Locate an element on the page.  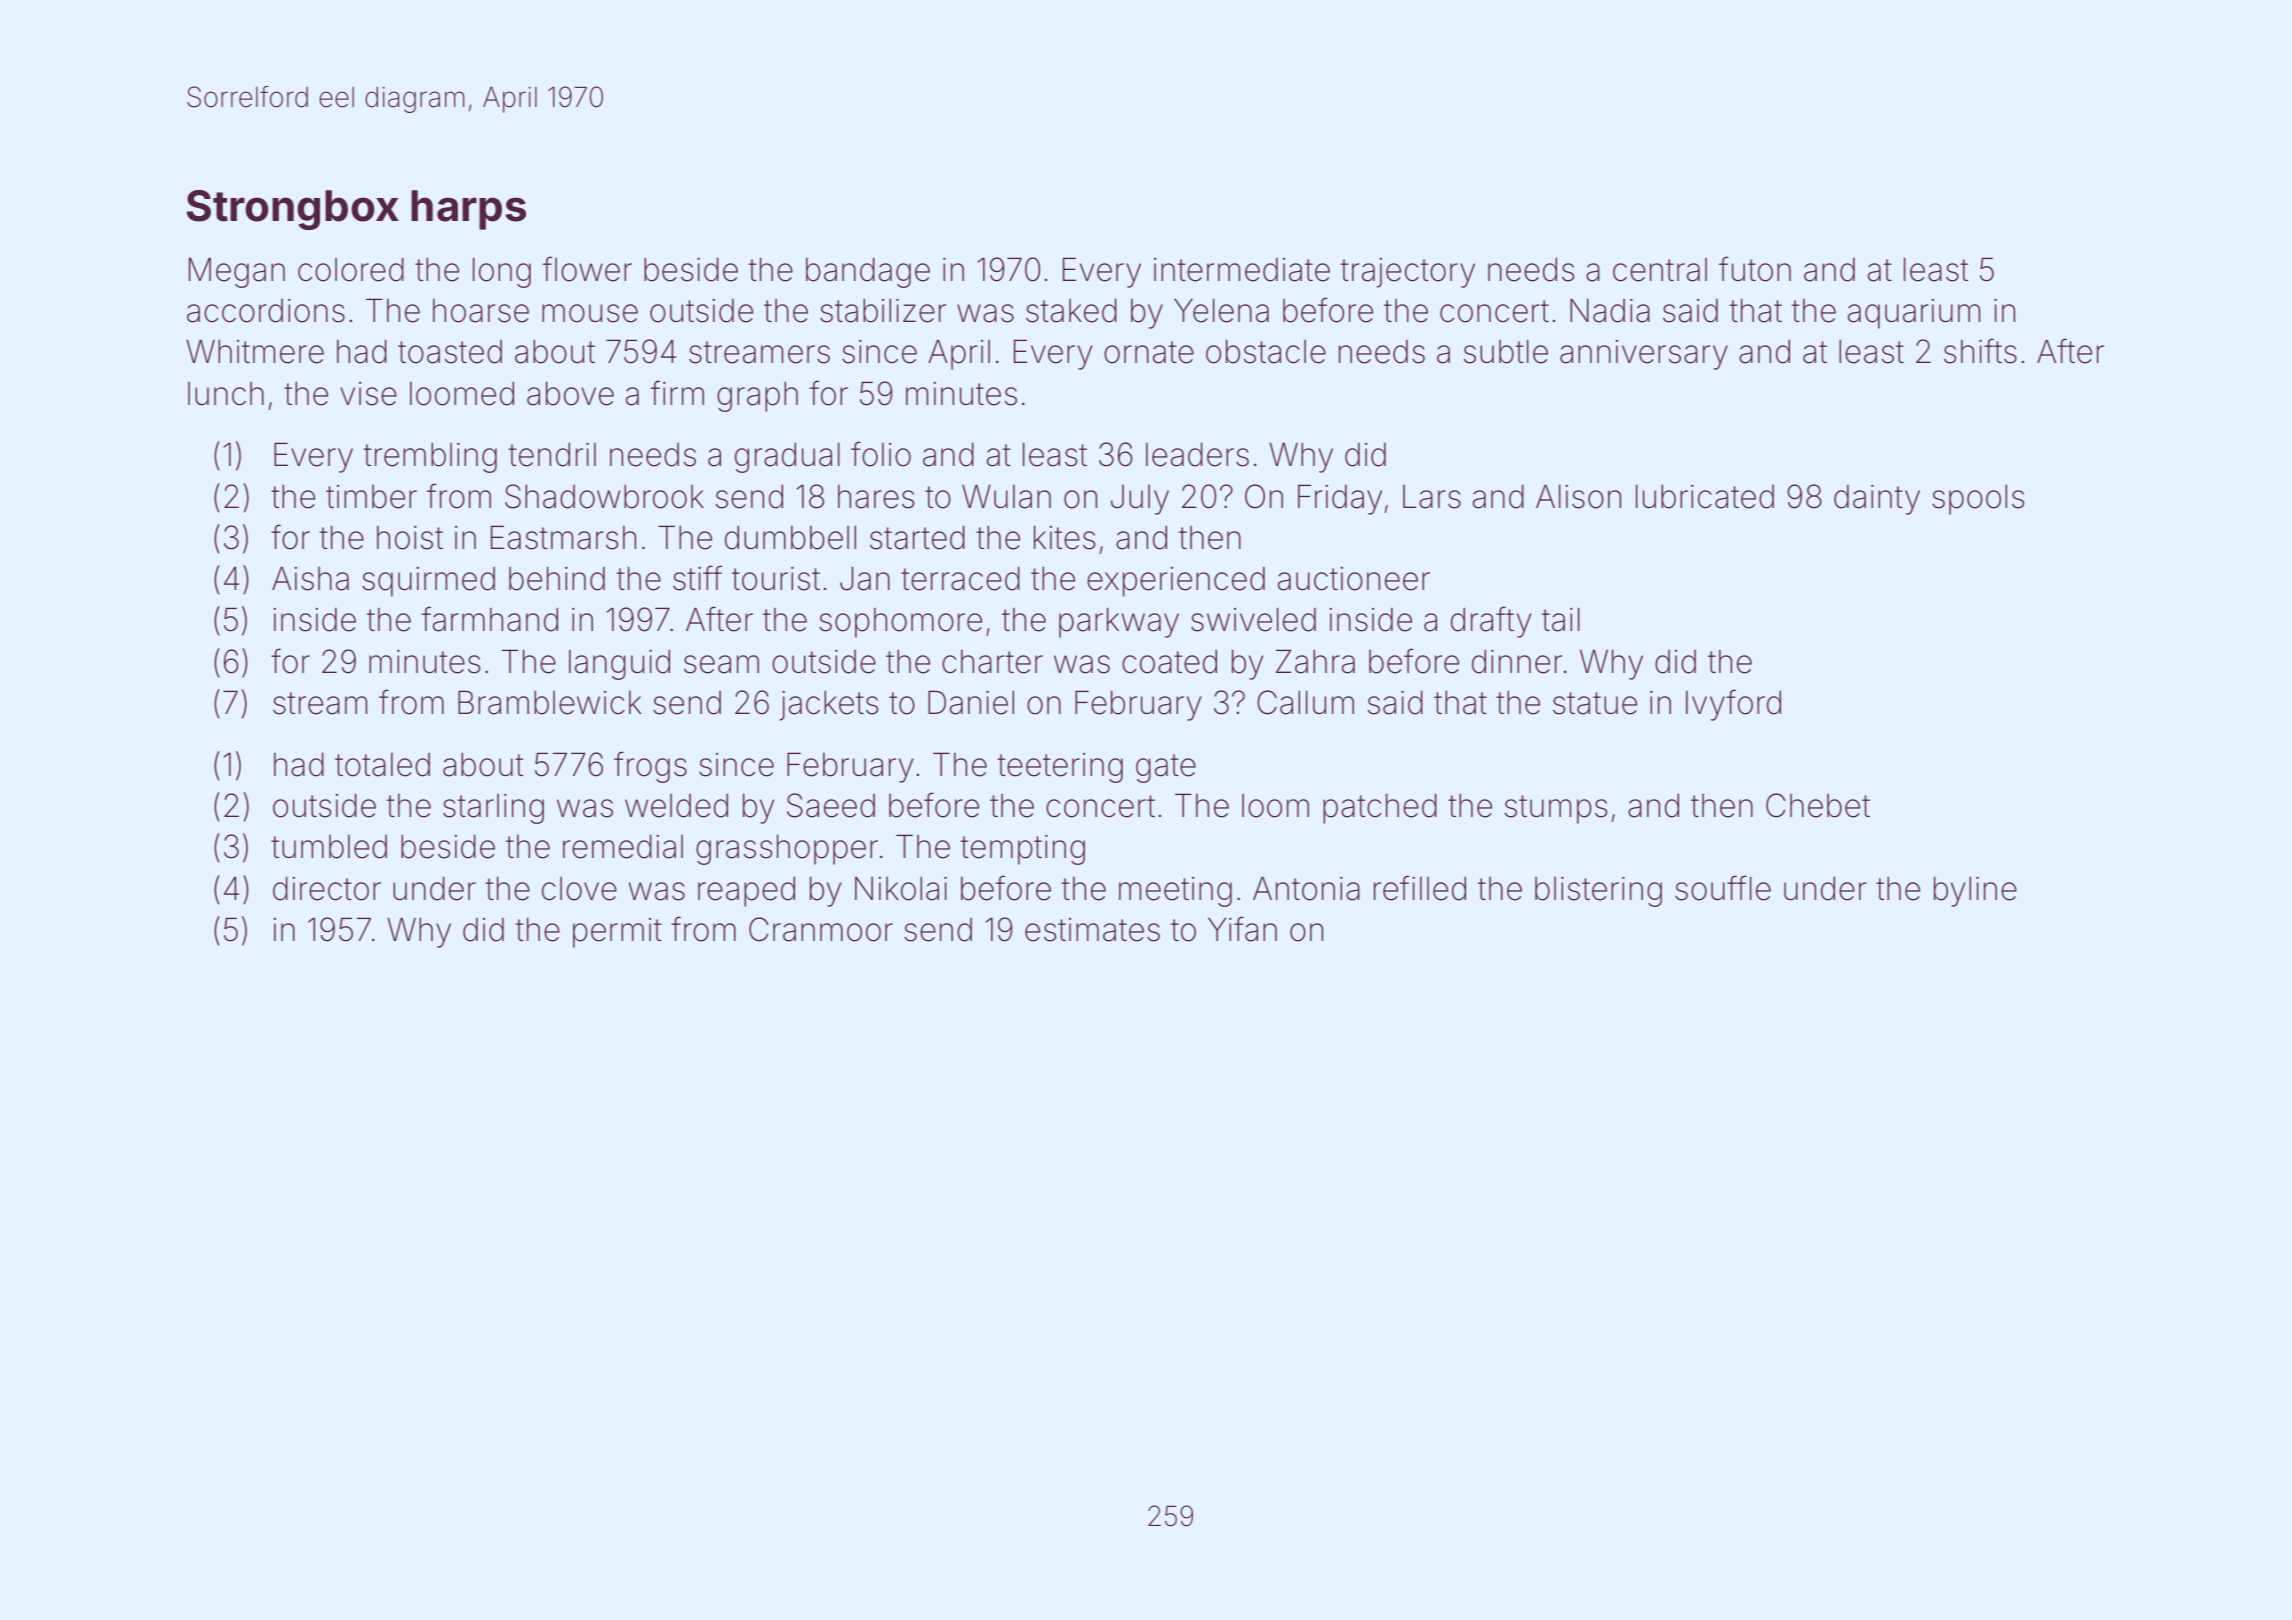
timber is located at coordinates (371, 497).
